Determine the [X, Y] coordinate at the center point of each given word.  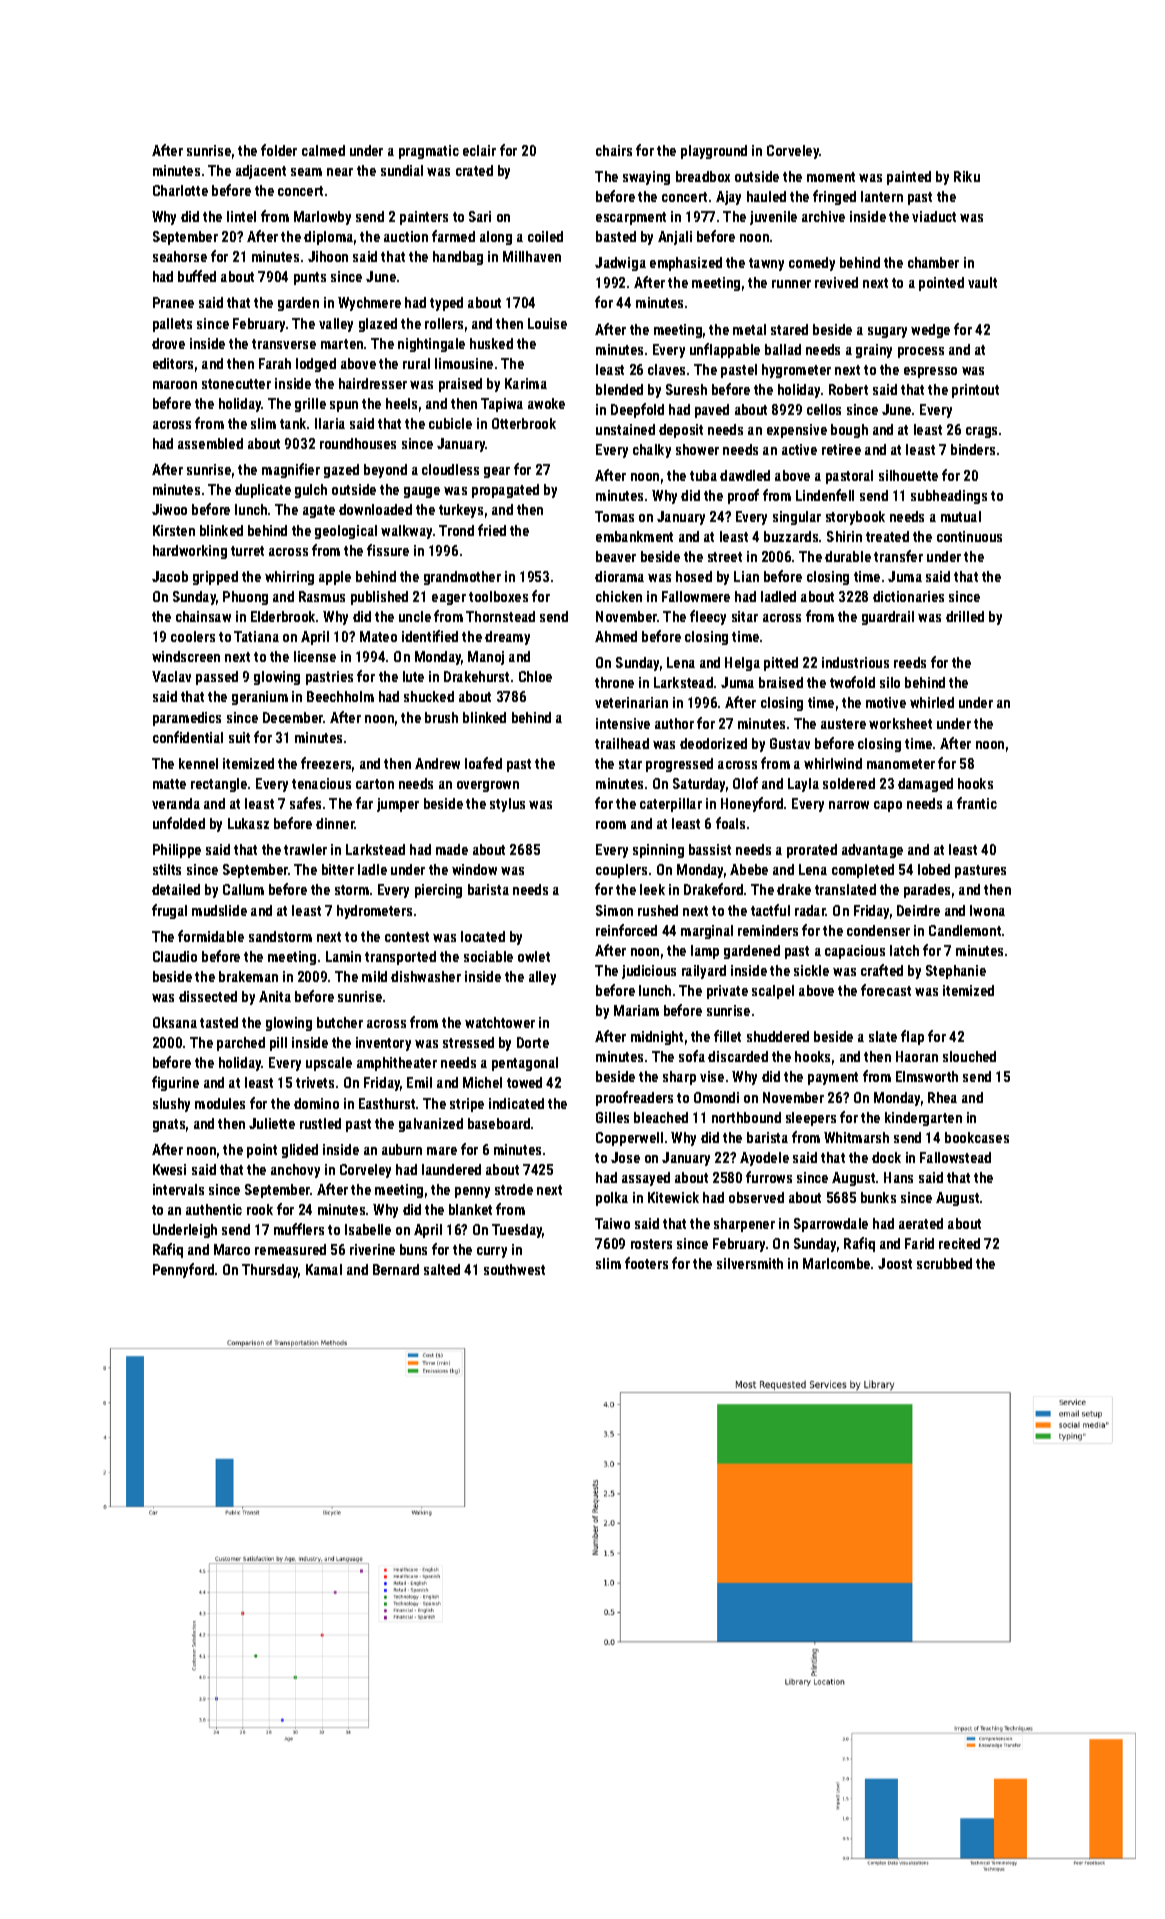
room [611, 825]
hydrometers [374, 912]
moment [831, 177]
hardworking [190, 552]
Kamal [324, 1269]
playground [714, 152]
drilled [965, 616]
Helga [742, 664]
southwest [514, 1269]
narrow [849, 805]
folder [279, 150]
